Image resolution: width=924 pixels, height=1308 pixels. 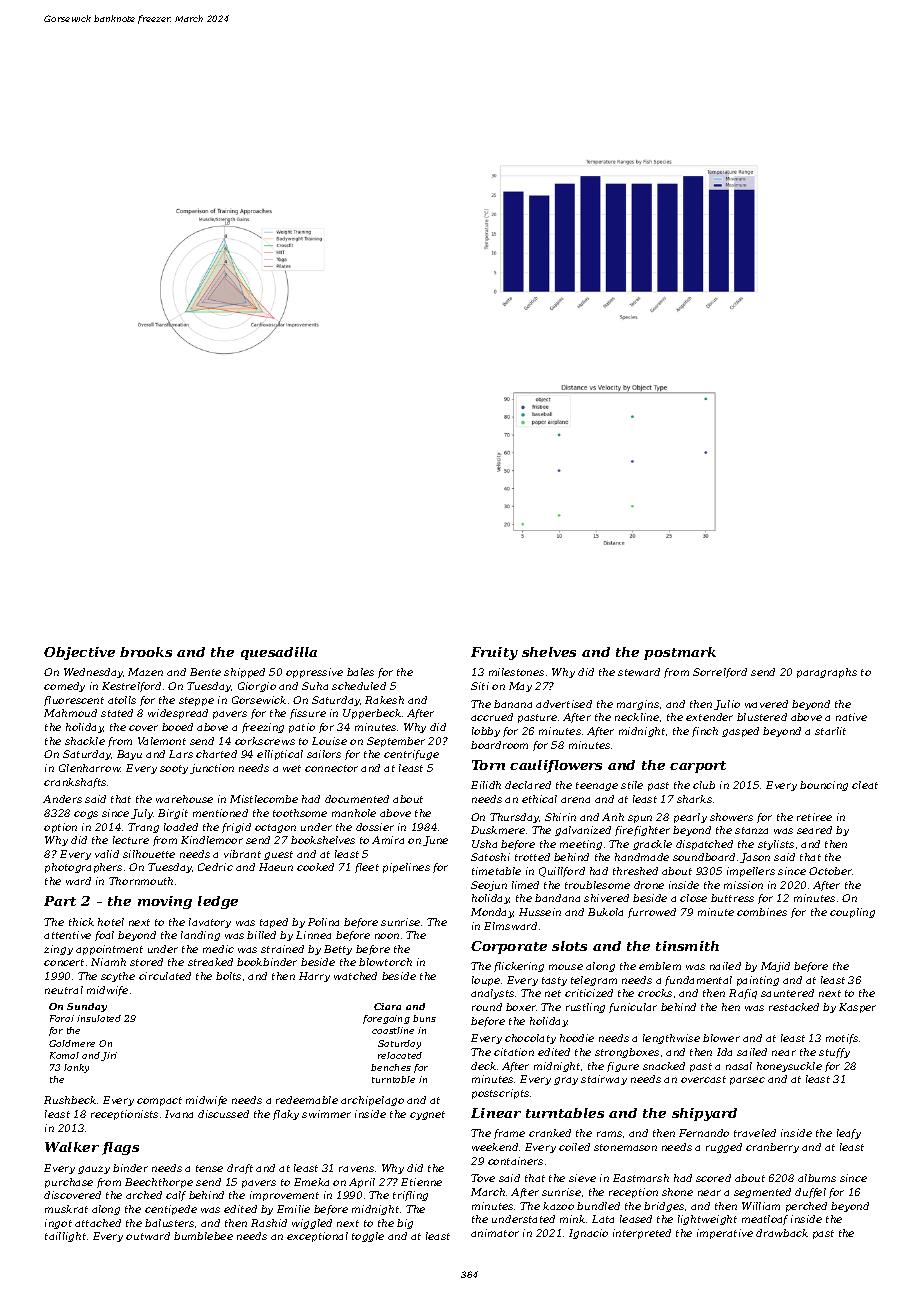 I want to click on Sorrelford, so click(x=720, y=673).
